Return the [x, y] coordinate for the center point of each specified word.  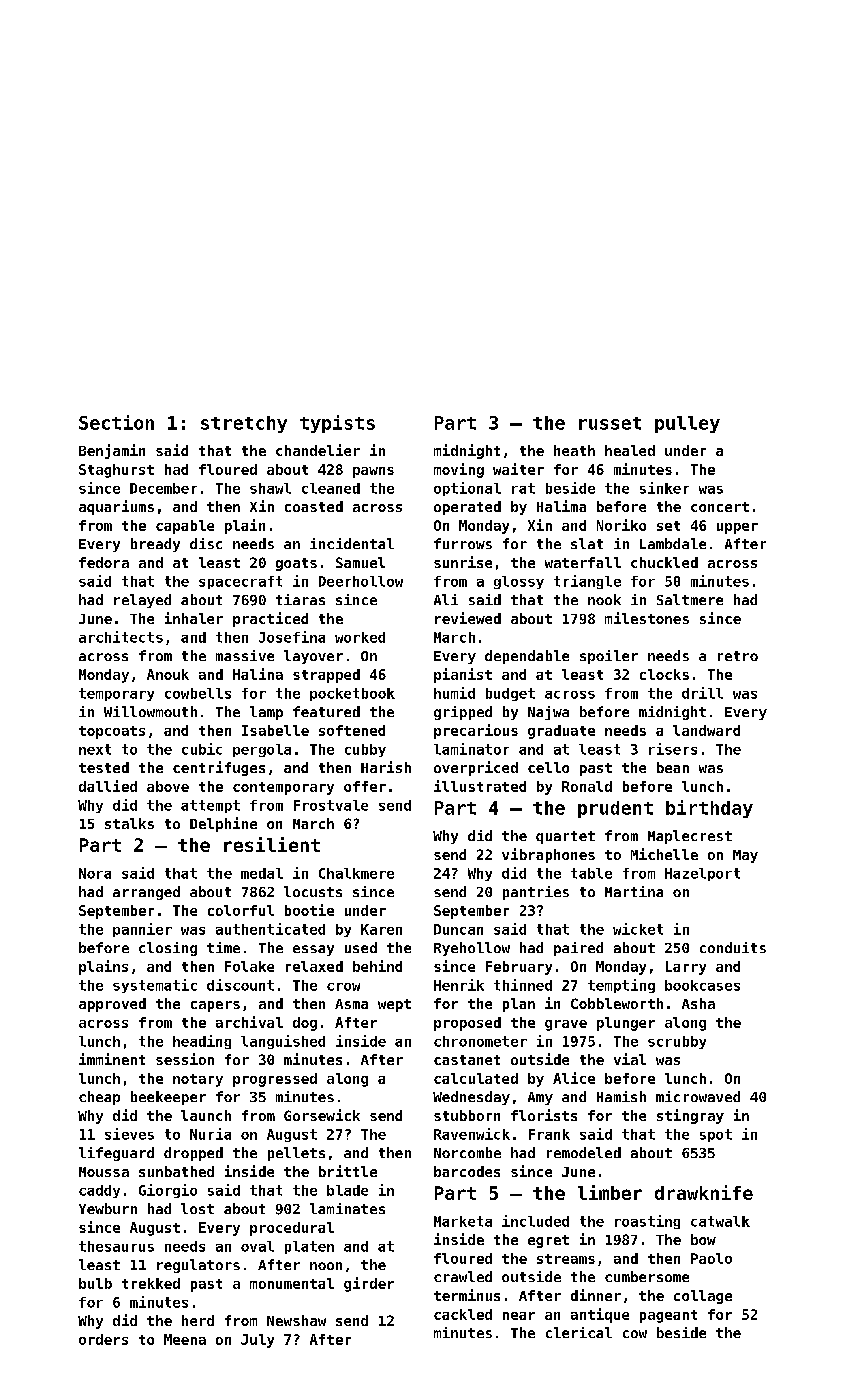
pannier [142, 930]
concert [720, 507]
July [257, 1341]
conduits [733, 947]
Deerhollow [361, 581]
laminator [471, 749]
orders [103, 1339]
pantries [536, 893]
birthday [709, 809]
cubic [202, 749]
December [163, 488]
